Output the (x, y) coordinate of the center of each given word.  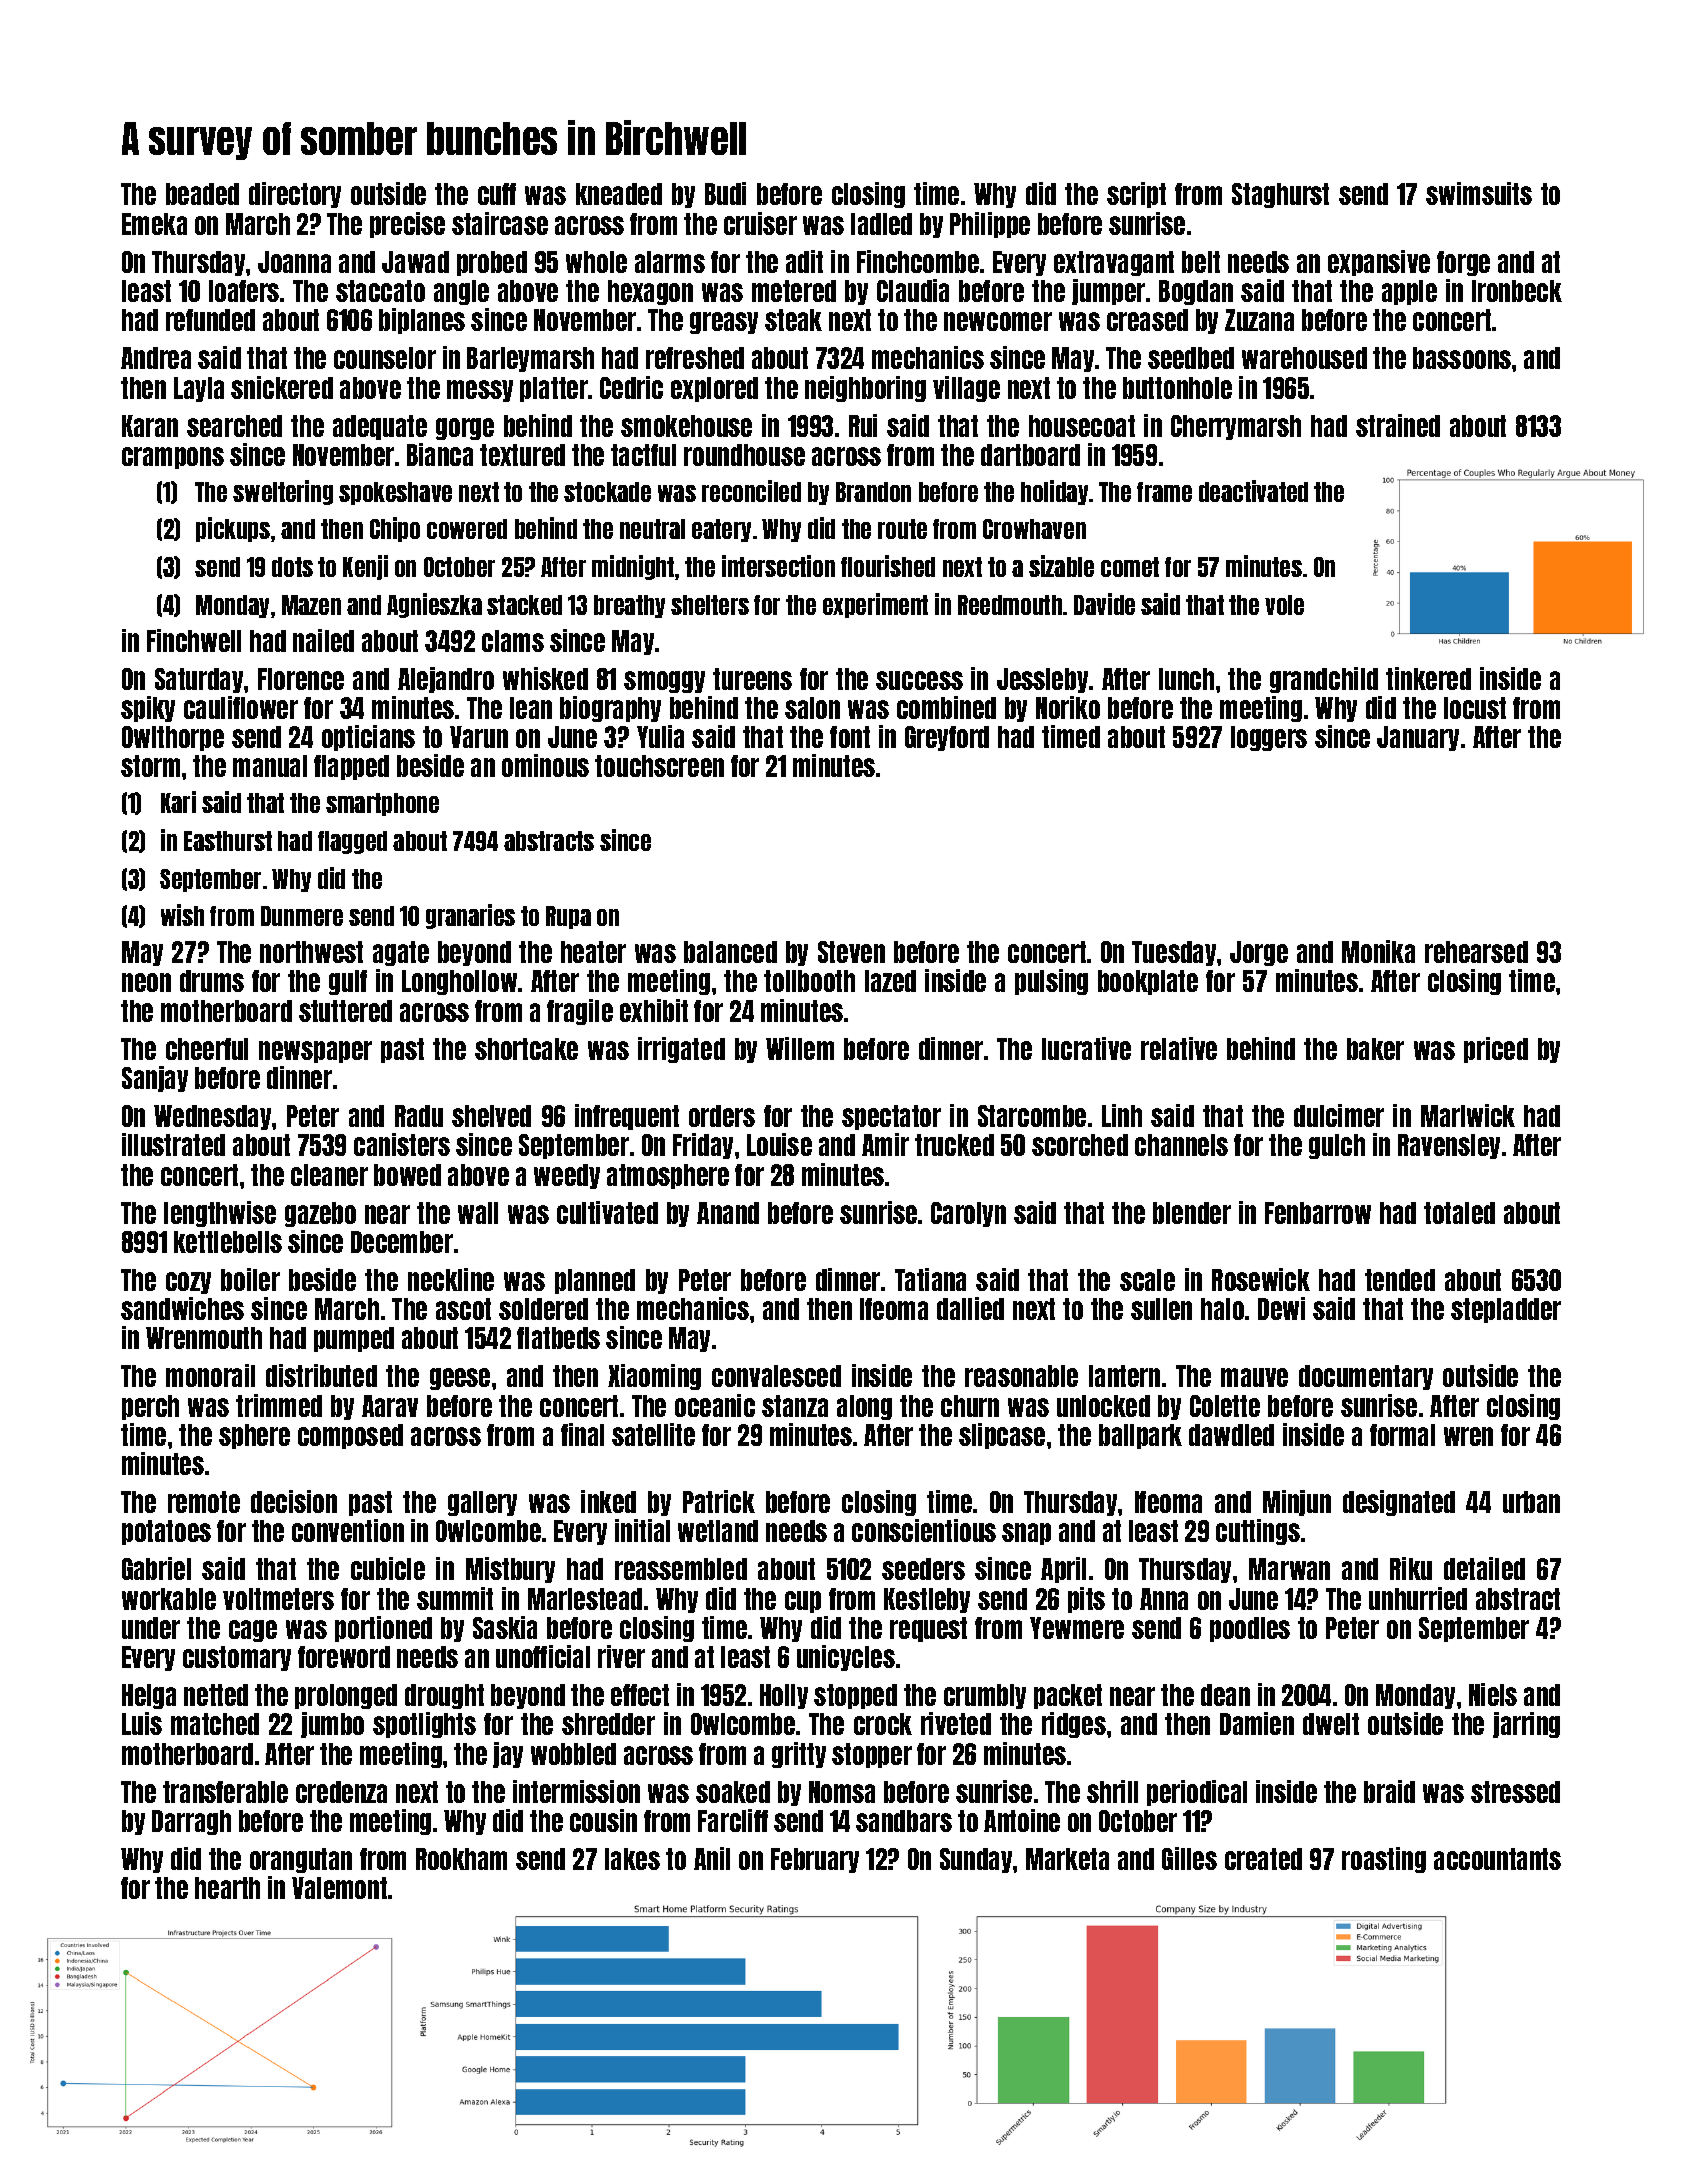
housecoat (1082, 426)
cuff (497, 194)
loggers (1269, 738)
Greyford (947, 738)
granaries (470, 916)
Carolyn (968, 1214)
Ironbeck (1517, 291)
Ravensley (1449, 1146)
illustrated (173, 1144)
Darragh (191, 1822)
